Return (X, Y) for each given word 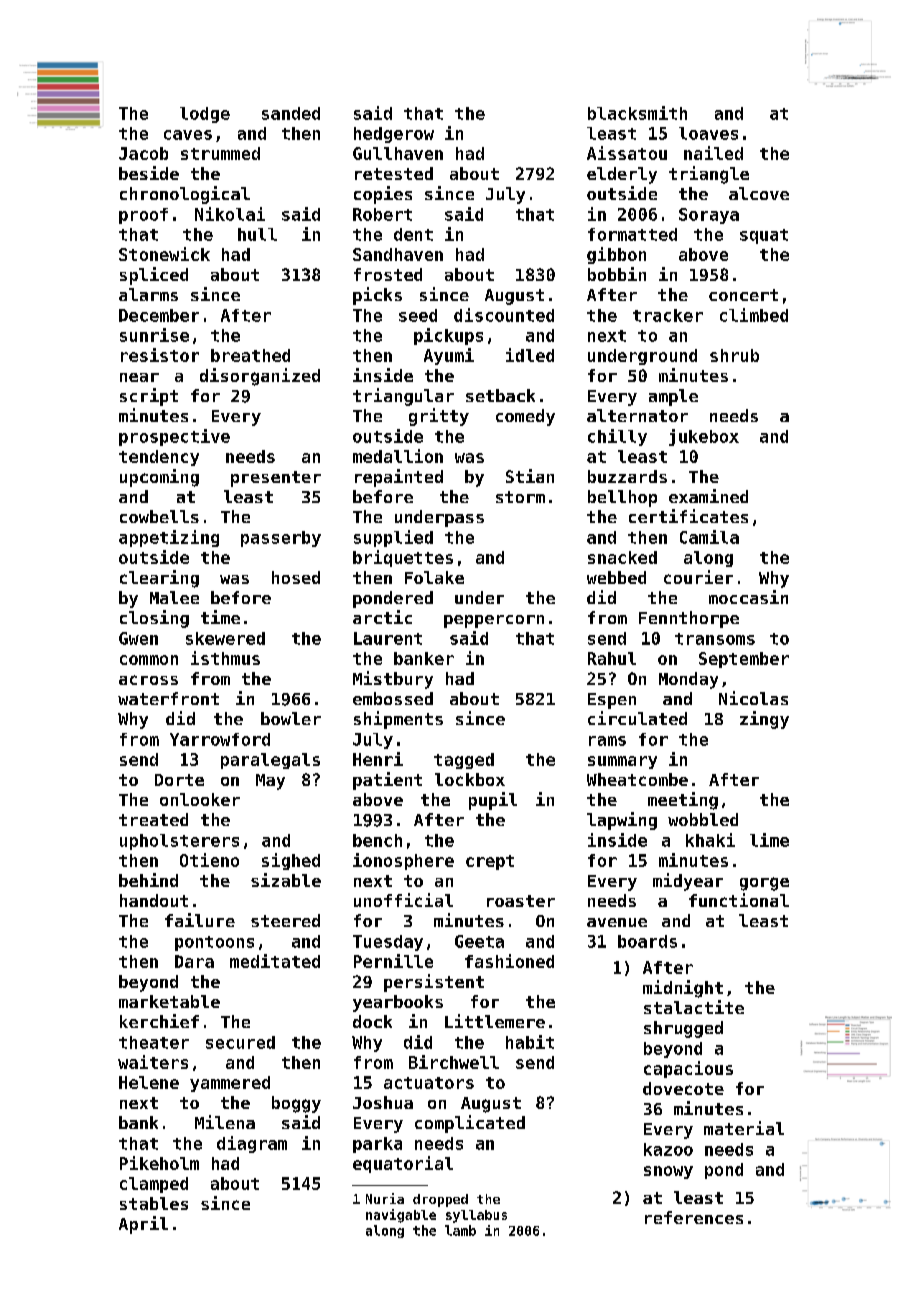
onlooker (200, 799)
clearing (159, 579)
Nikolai (230, 214)
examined (708, 496)
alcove (759, 193)
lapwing (622, 821)
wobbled (703, 819)
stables (154, 1203)
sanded (291, 113)
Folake (434, 577)
